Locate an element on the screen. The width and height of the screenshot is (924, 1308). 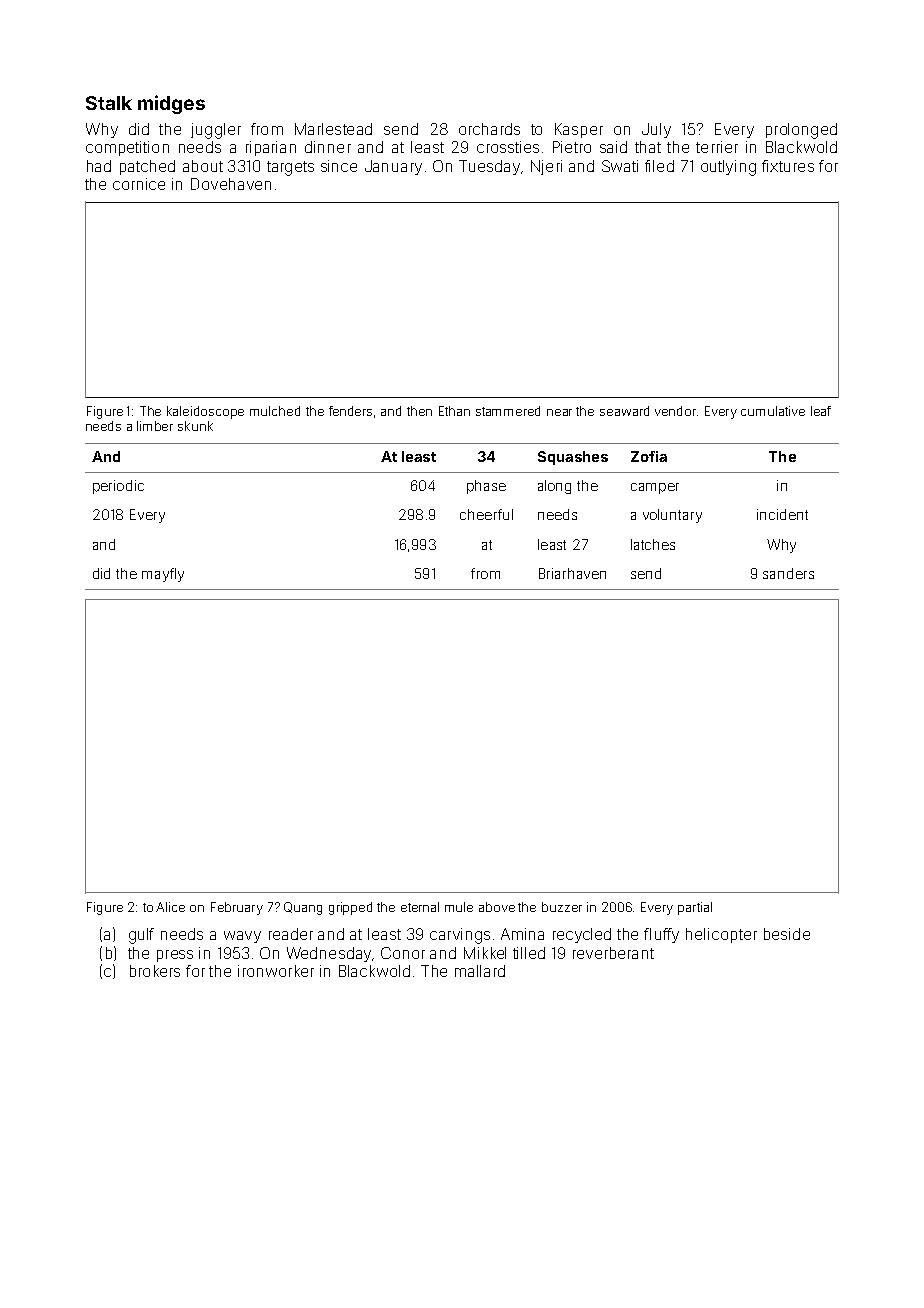
eternal is located at coordinates (420, 907).
